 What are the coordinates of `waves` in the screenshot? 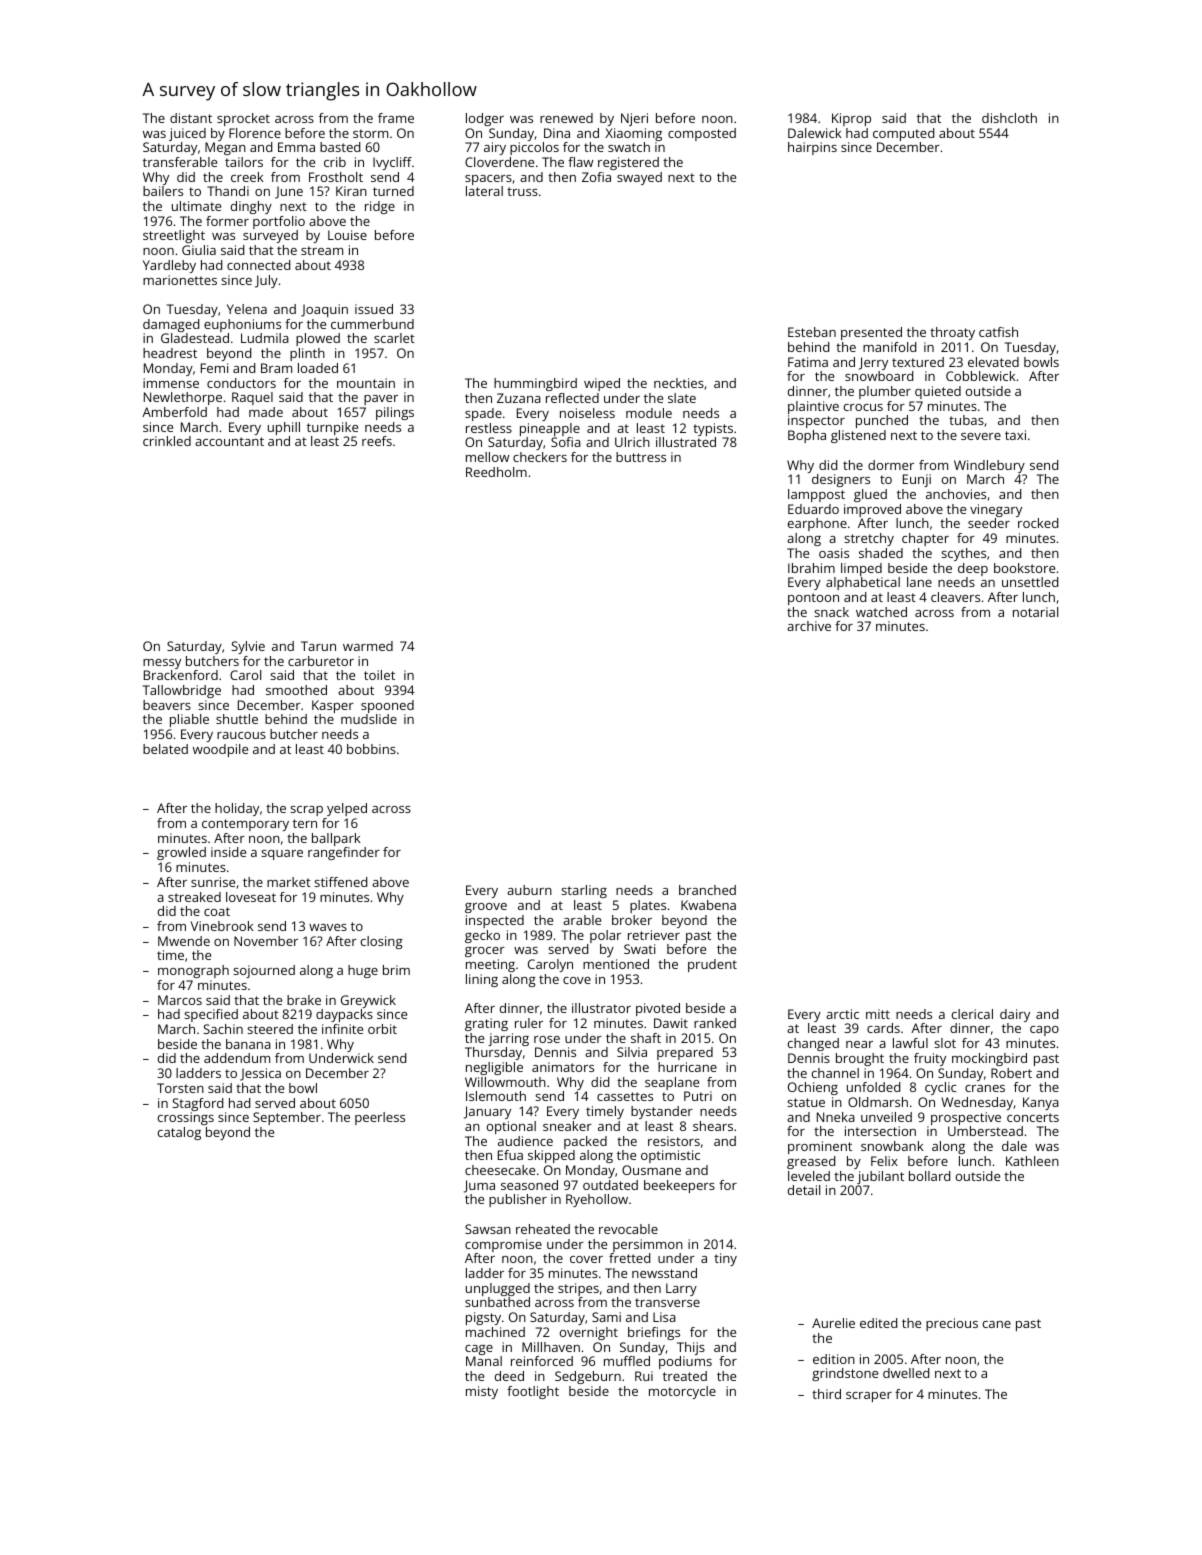 It's located at (328, 927).
